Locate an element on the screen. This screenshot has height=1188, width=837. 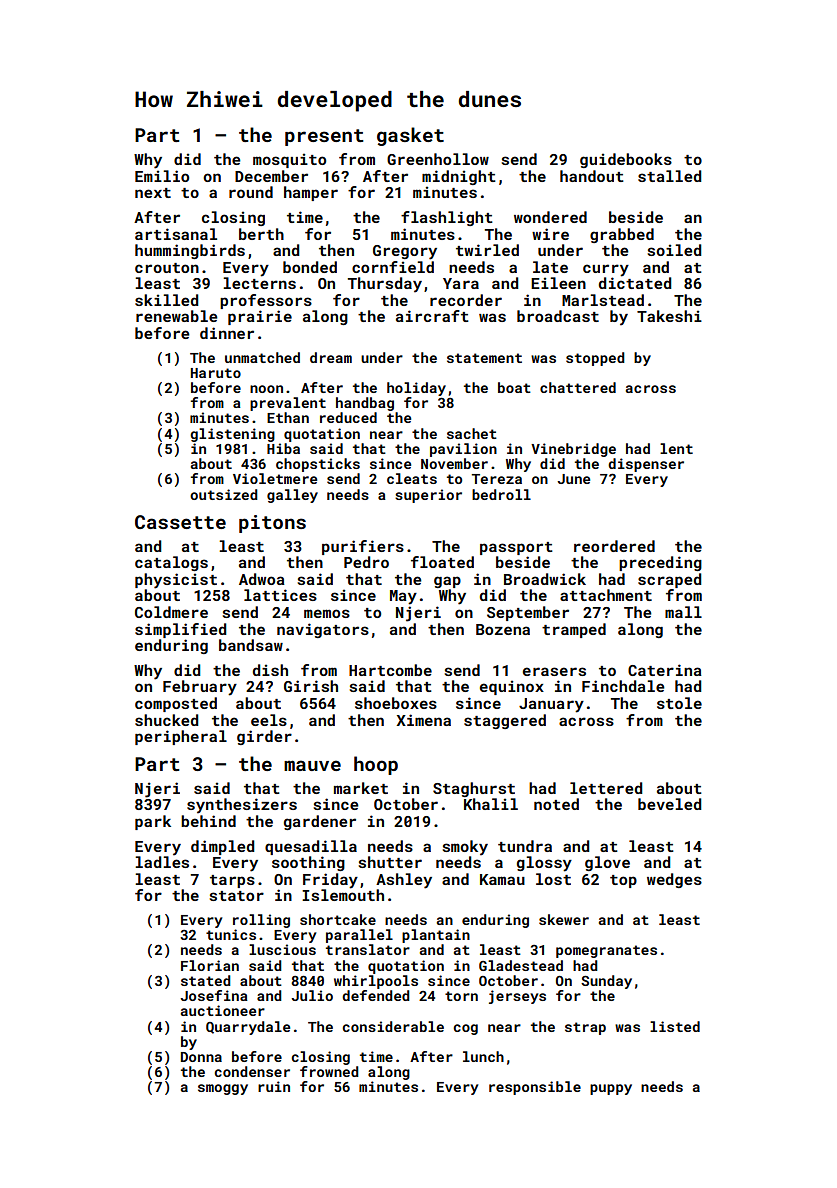
stated is located at coordinates (206, 980).
